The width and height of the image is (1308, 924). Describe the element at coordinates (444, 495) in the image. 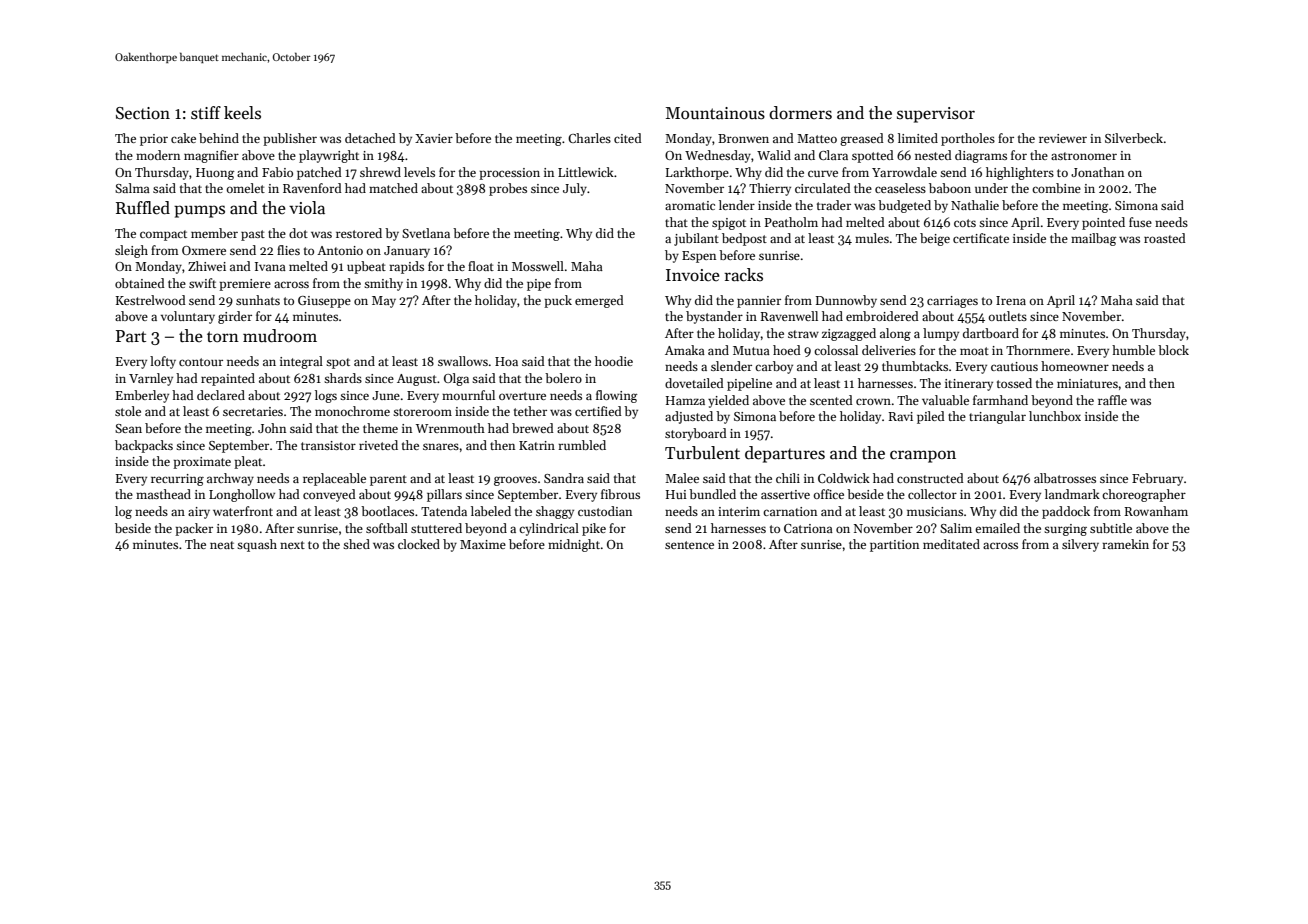

I see `pillars` at that location.
